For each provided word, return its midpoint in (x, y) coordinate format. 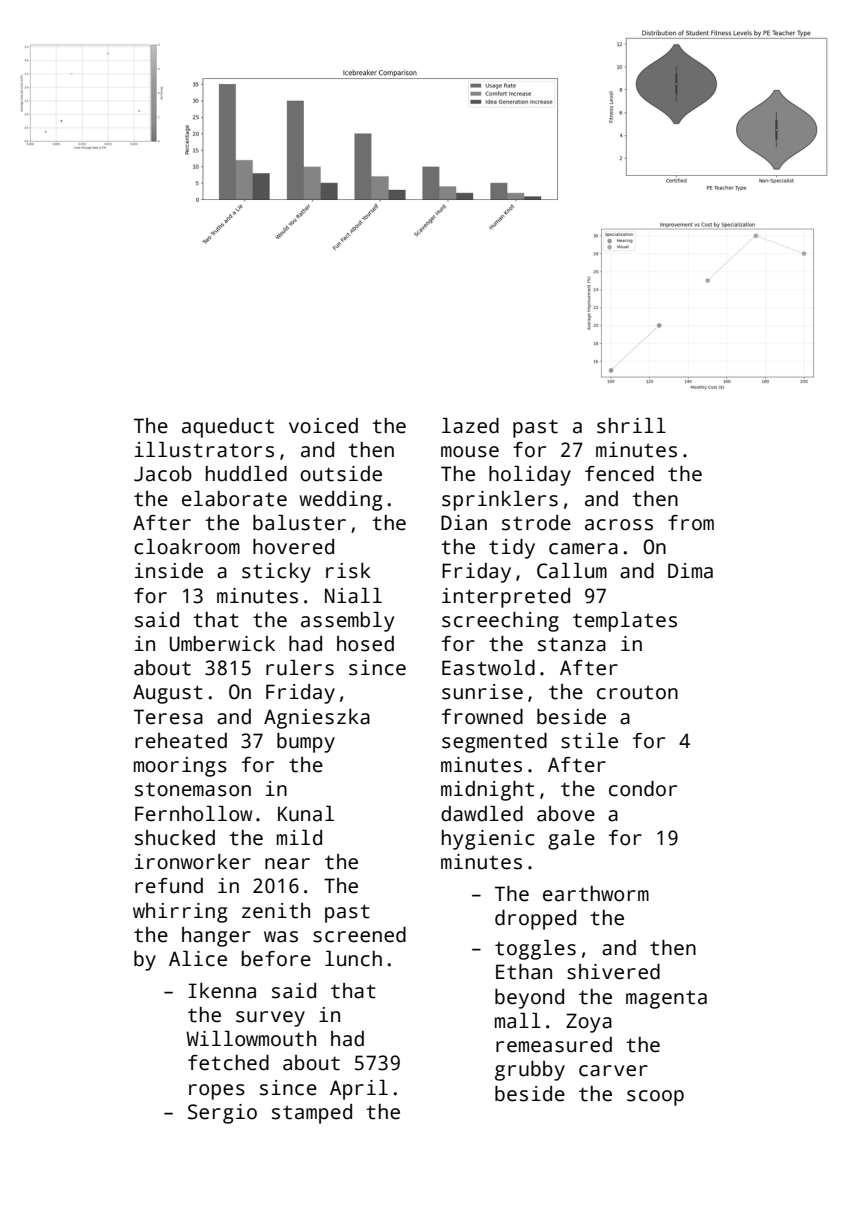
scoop (655, 1098)
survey (270, 1019)
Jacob (163, 474)
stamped (312, 1114)
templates (625, 622)
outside (341, 474)
